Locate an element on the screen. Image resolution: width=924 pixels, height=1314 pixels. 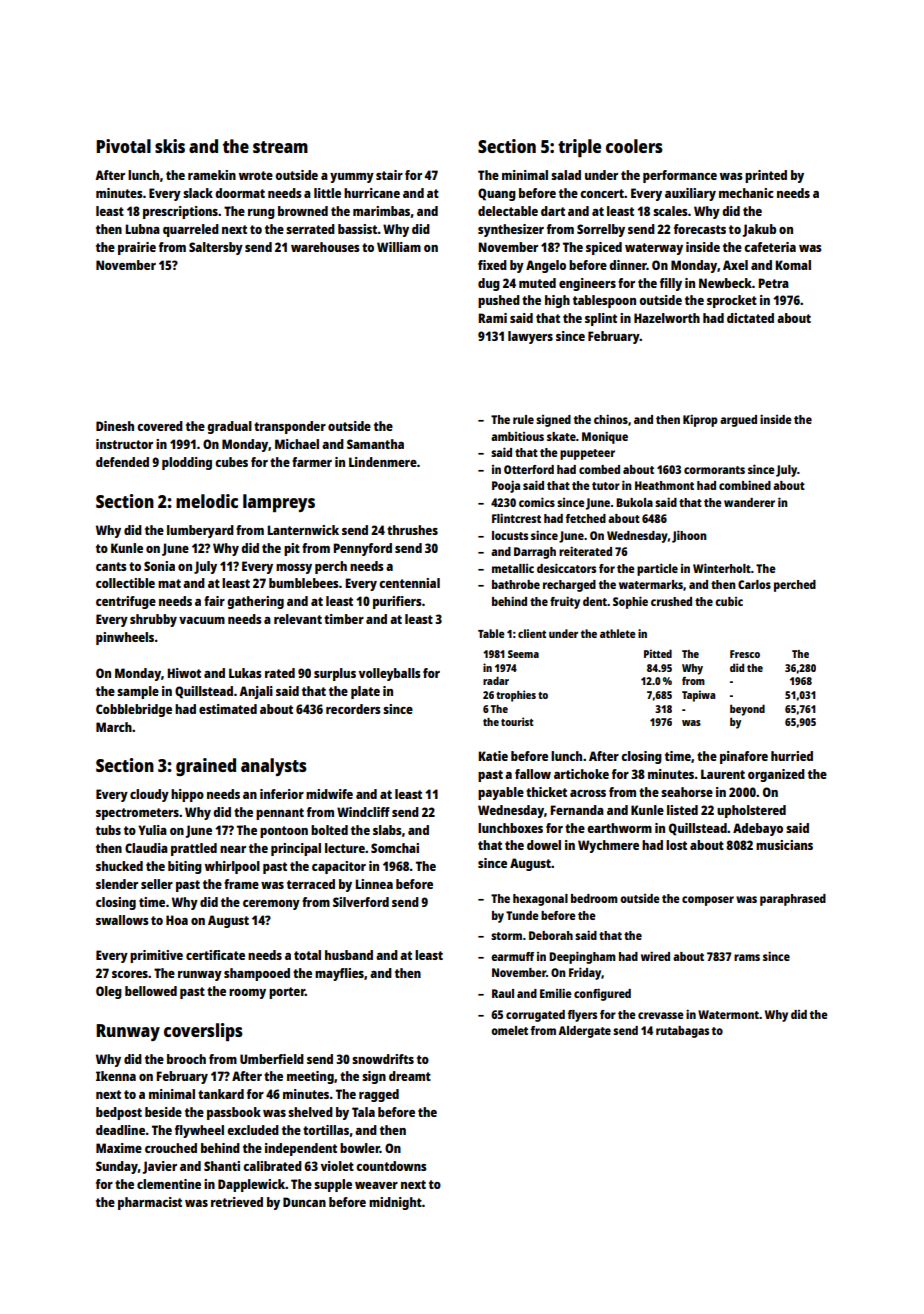
stair is located at coordinates (389, 175).
